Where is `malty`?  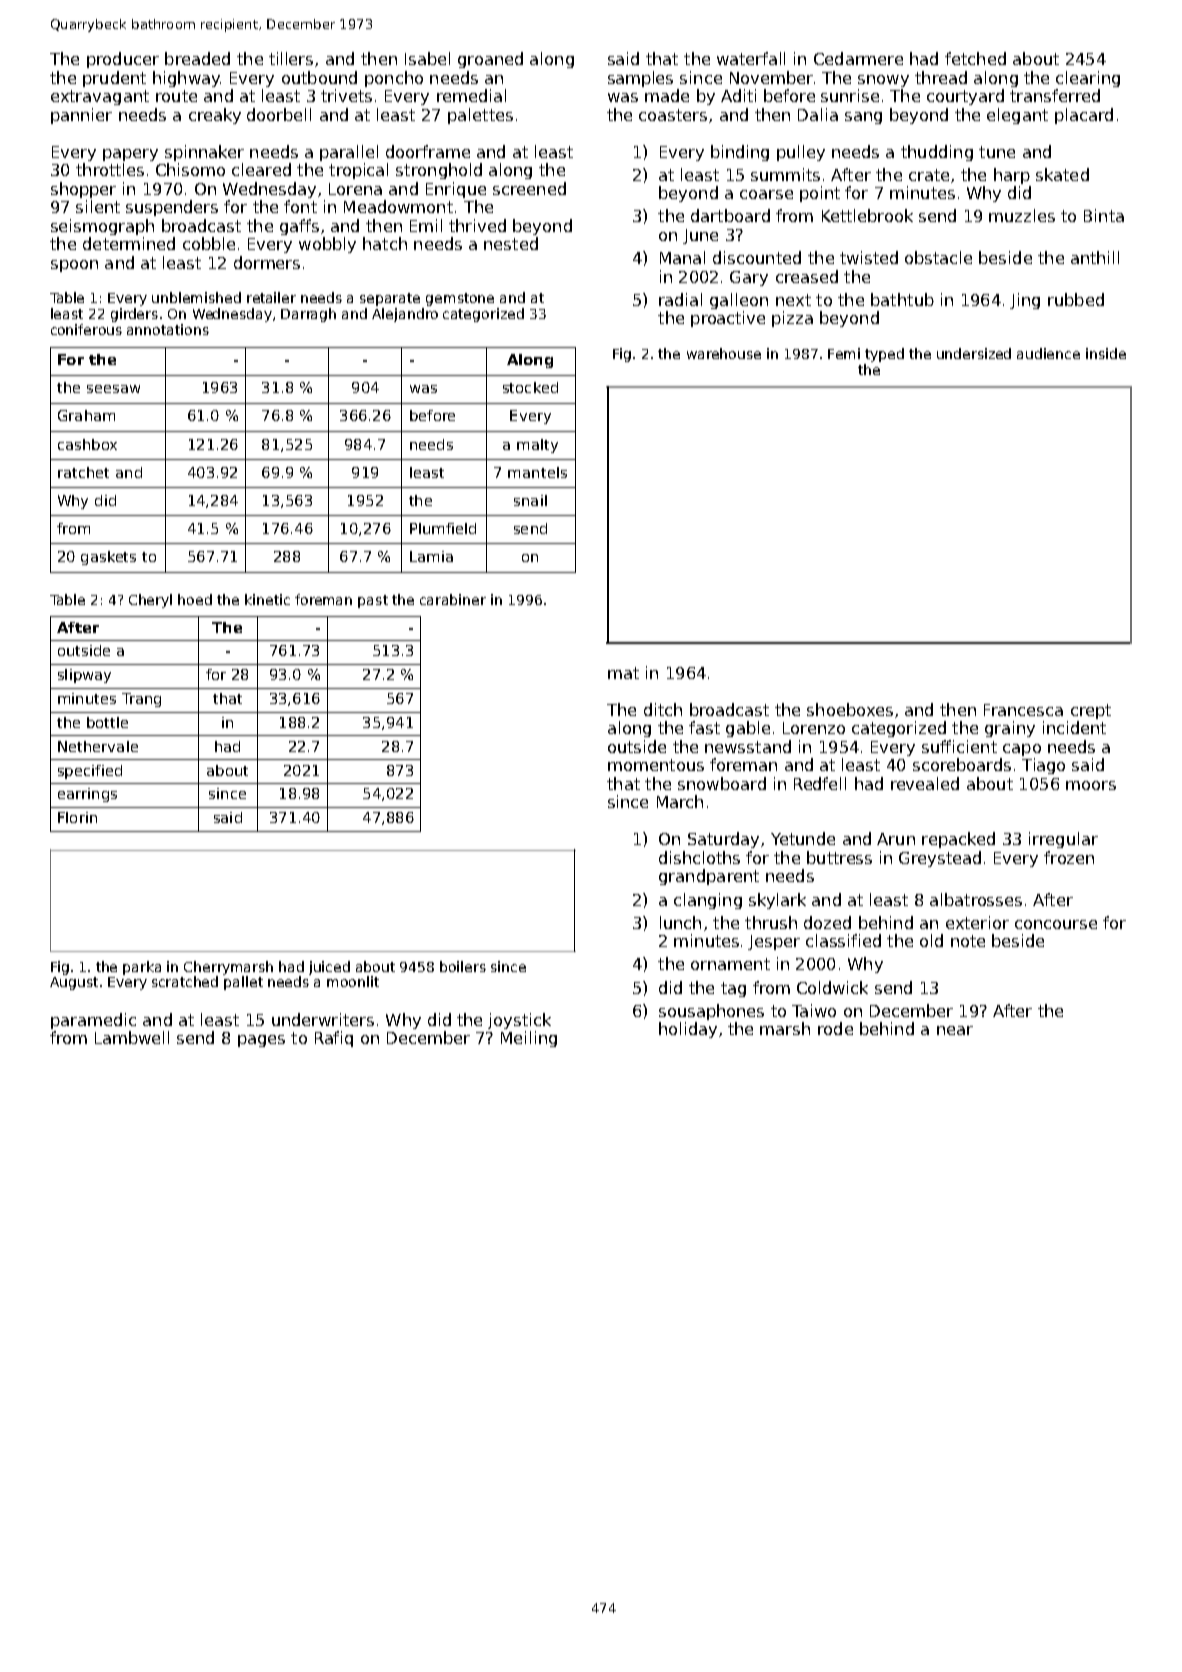 malty is located at coordinates (537, 446).
